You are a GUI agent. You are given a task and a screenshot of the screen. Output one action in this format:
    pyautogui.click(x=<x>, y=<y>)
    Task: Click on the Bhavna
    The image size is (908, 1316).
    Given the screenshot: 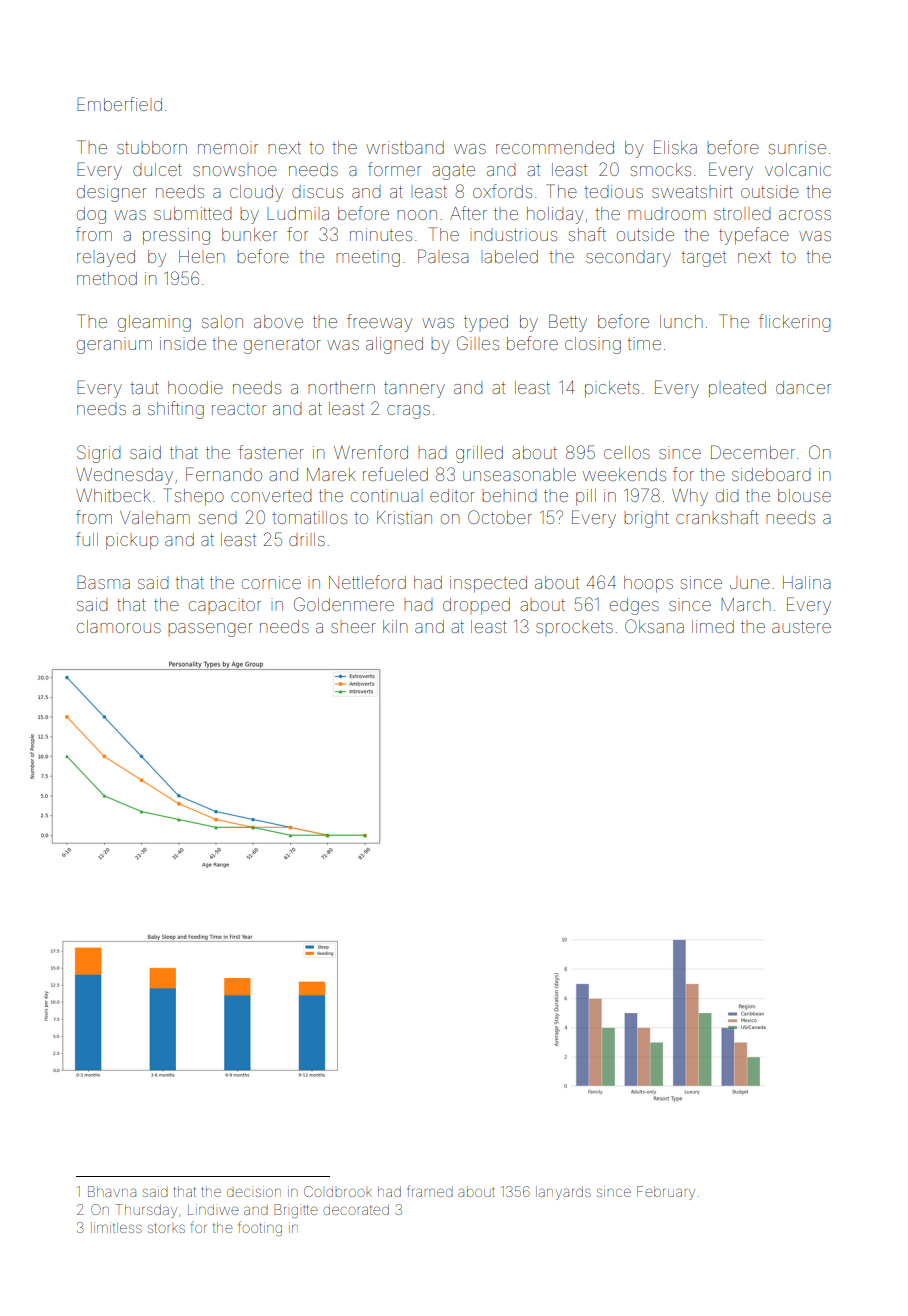 What is the action you would take?
    pyautogui.click(x=112, y=1191)
